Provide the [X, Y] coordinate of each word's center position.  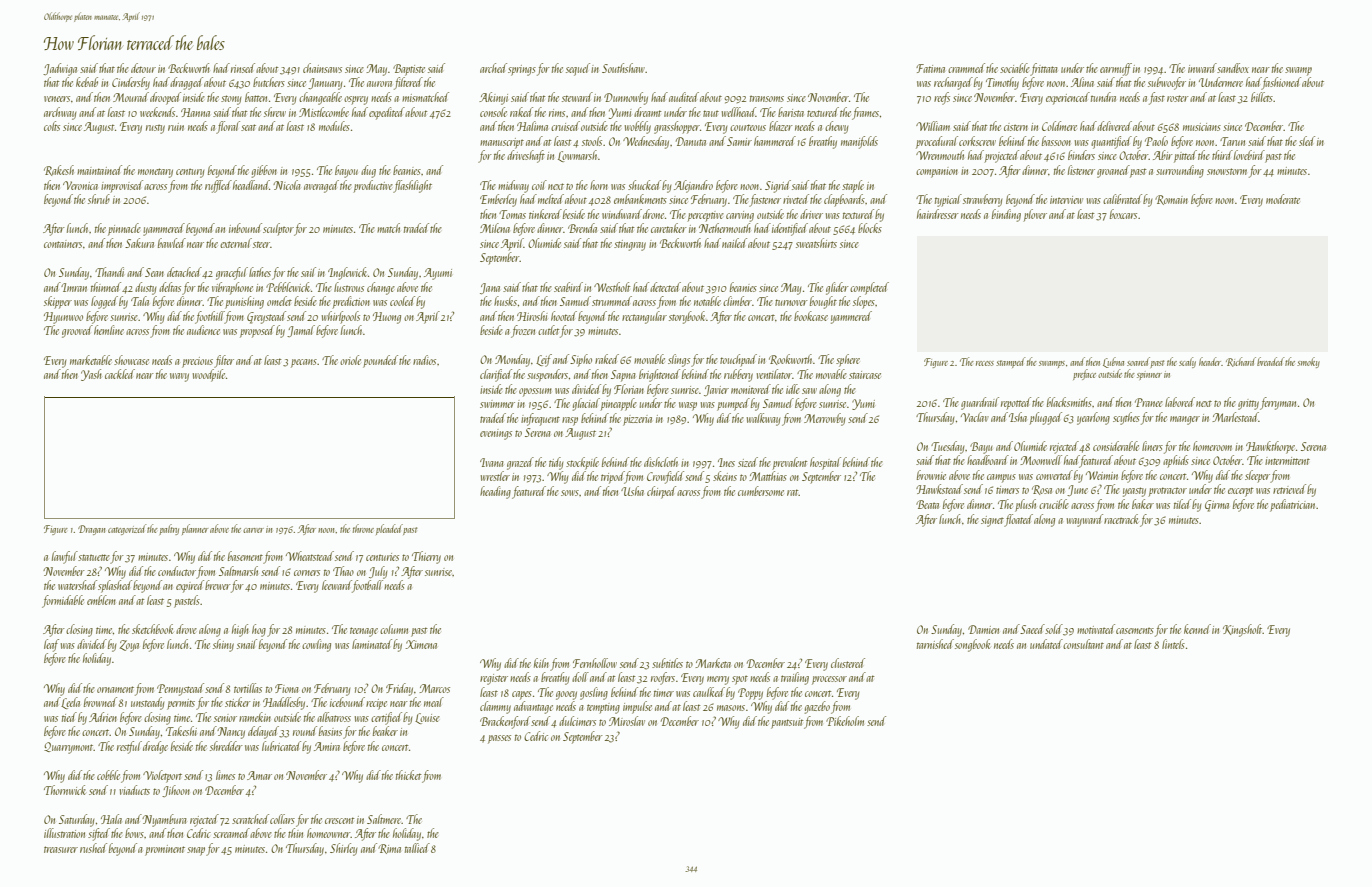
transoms [767, 99]
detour [143, 68]
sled [1307, 141]
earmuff [1116, 69]
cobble [108, 775]
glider [837, 288]
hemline [109, 330]
